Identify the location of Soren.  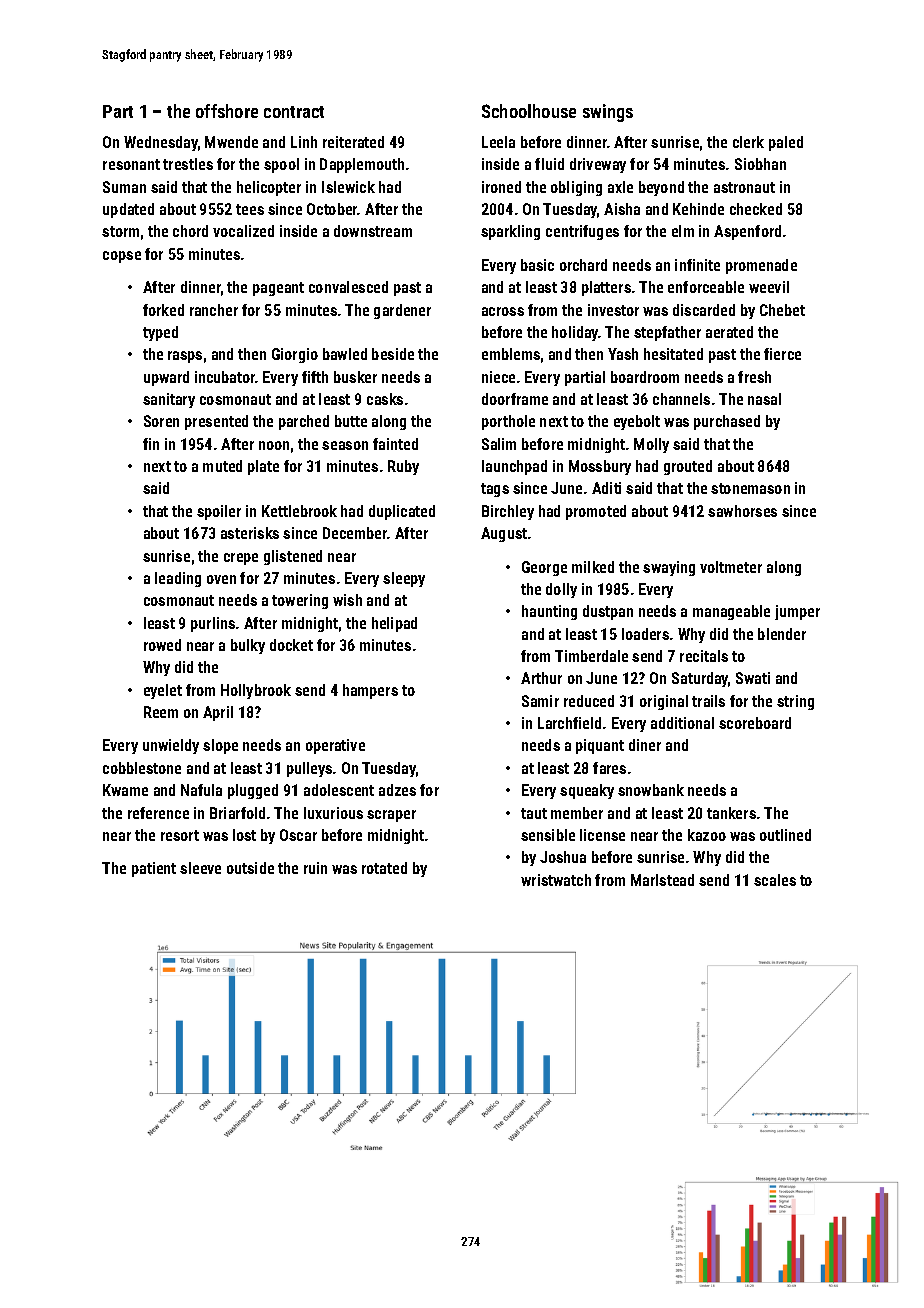
(161, 421).
